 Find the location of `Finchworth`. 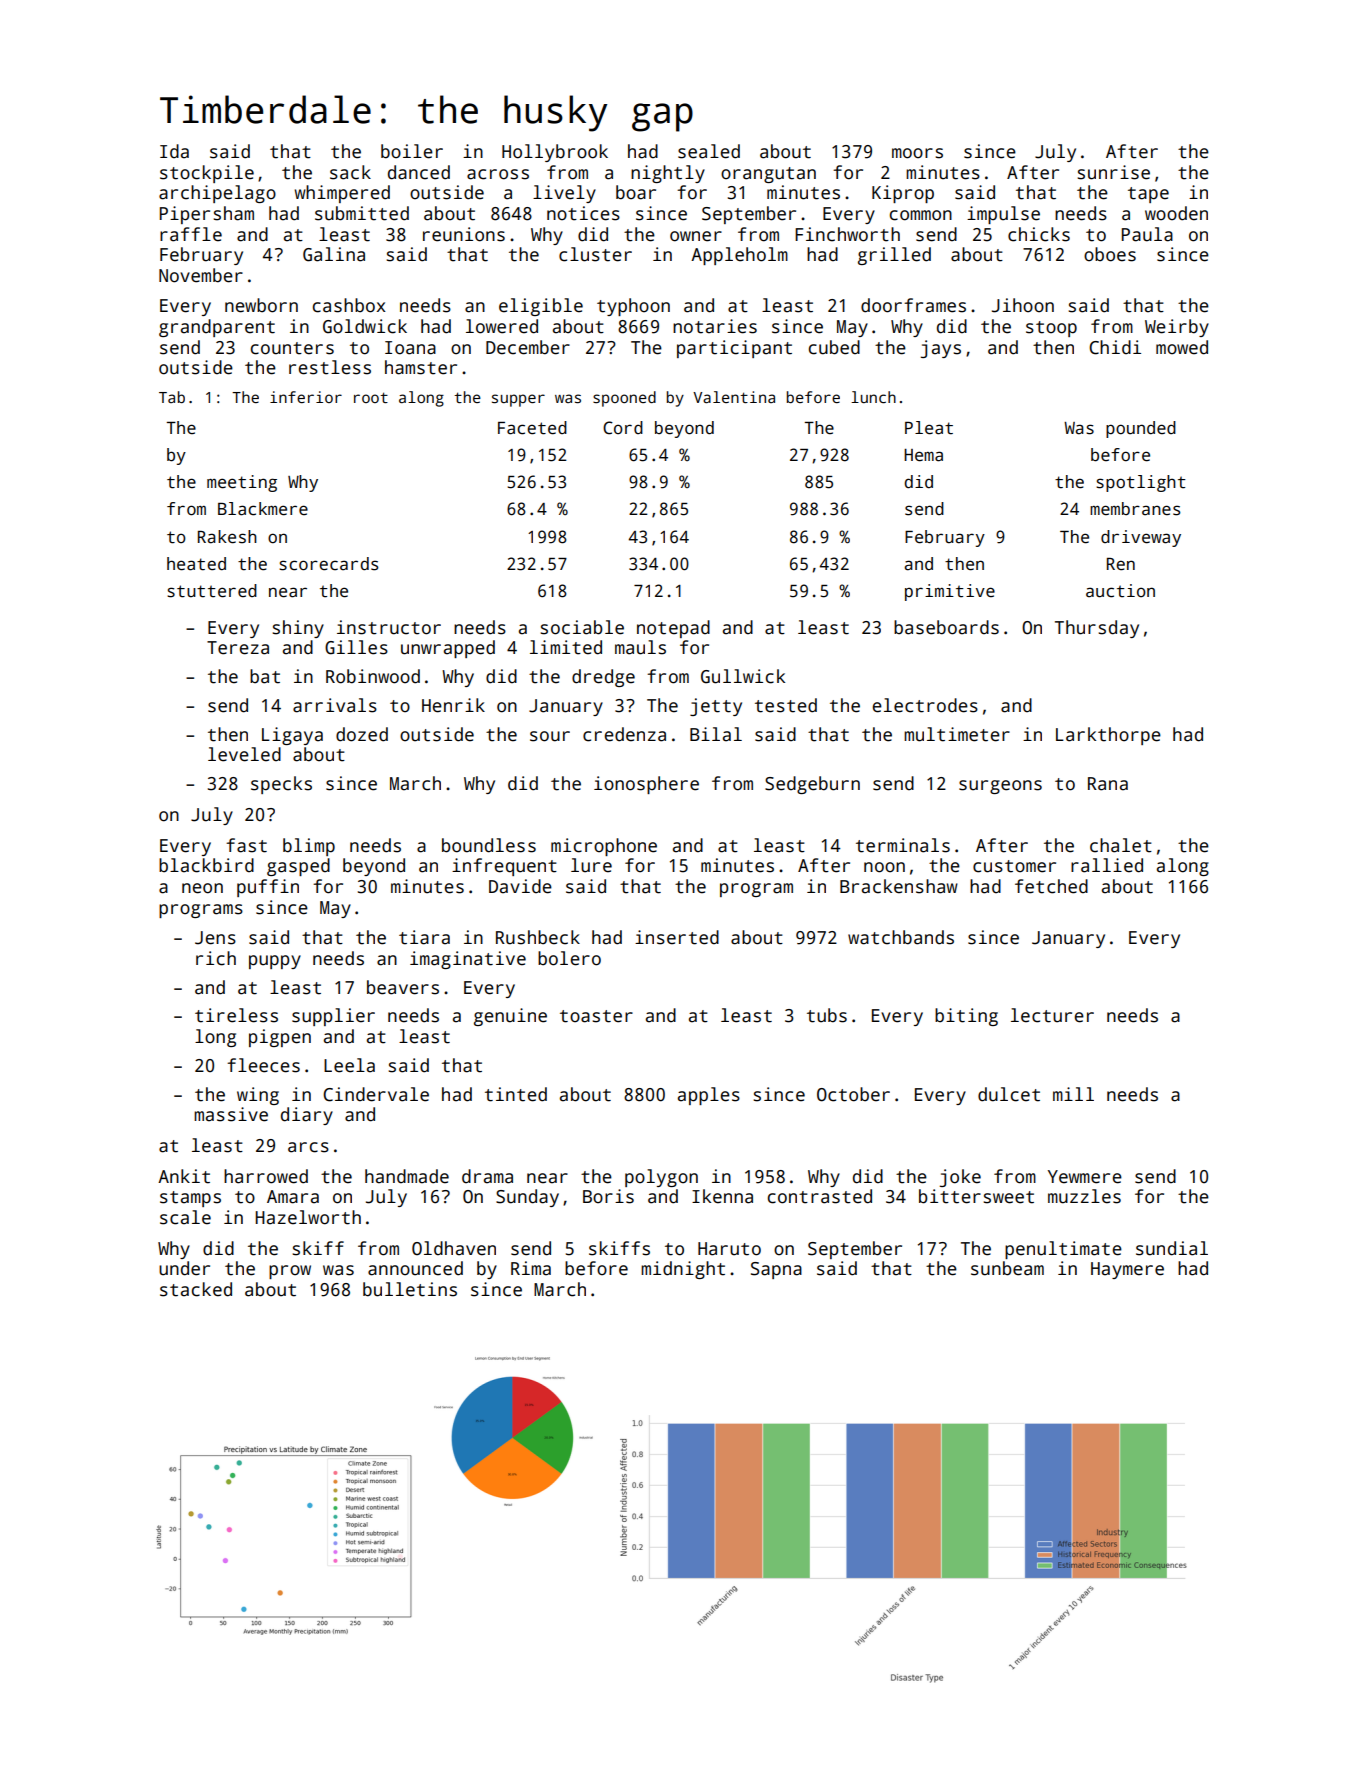

Finchworth is located at coordinates (847, 234).
